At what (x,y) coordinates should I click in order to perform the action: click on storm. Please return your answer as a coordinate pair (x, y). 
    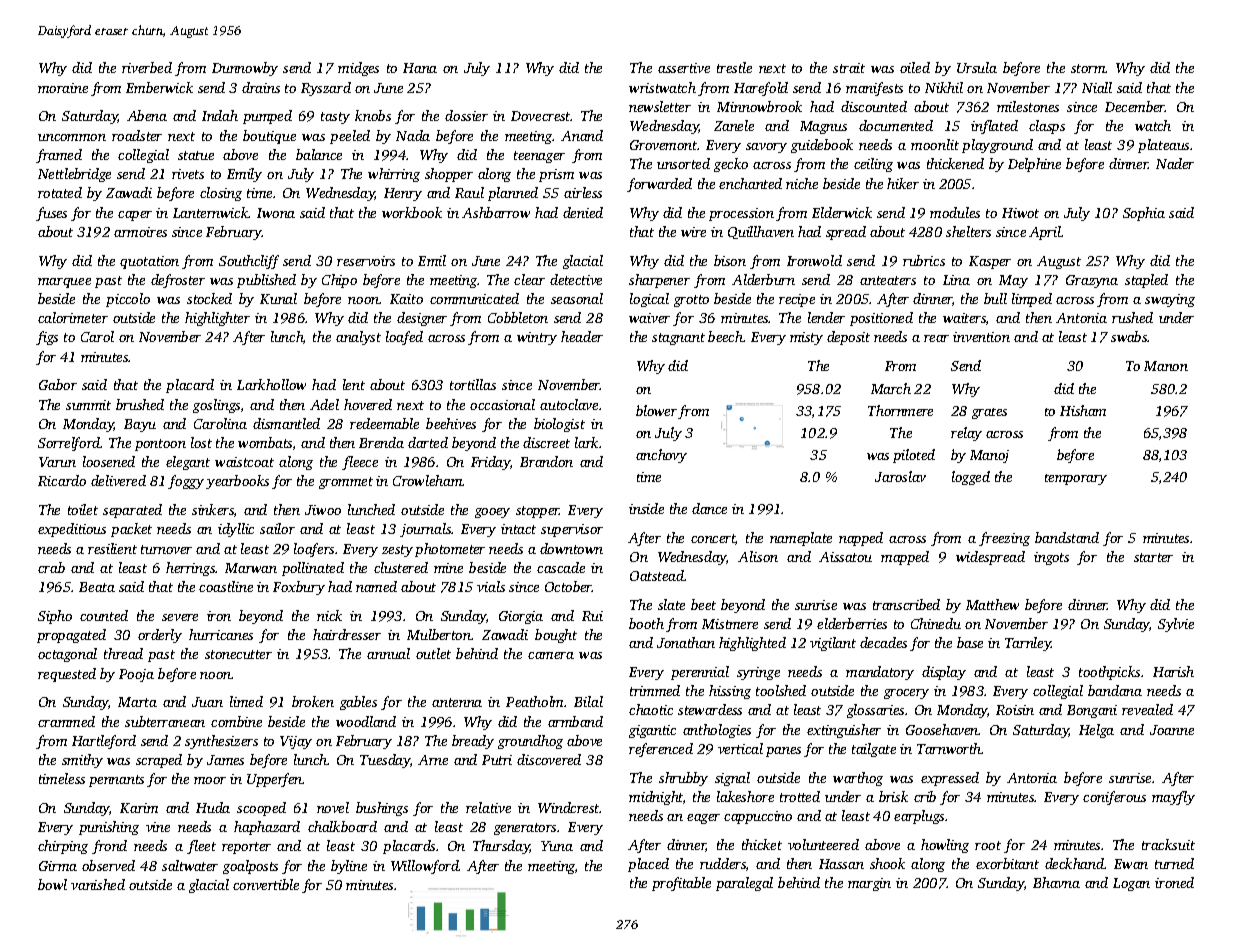
    Looking at the image, I should click on (1088, 68).
